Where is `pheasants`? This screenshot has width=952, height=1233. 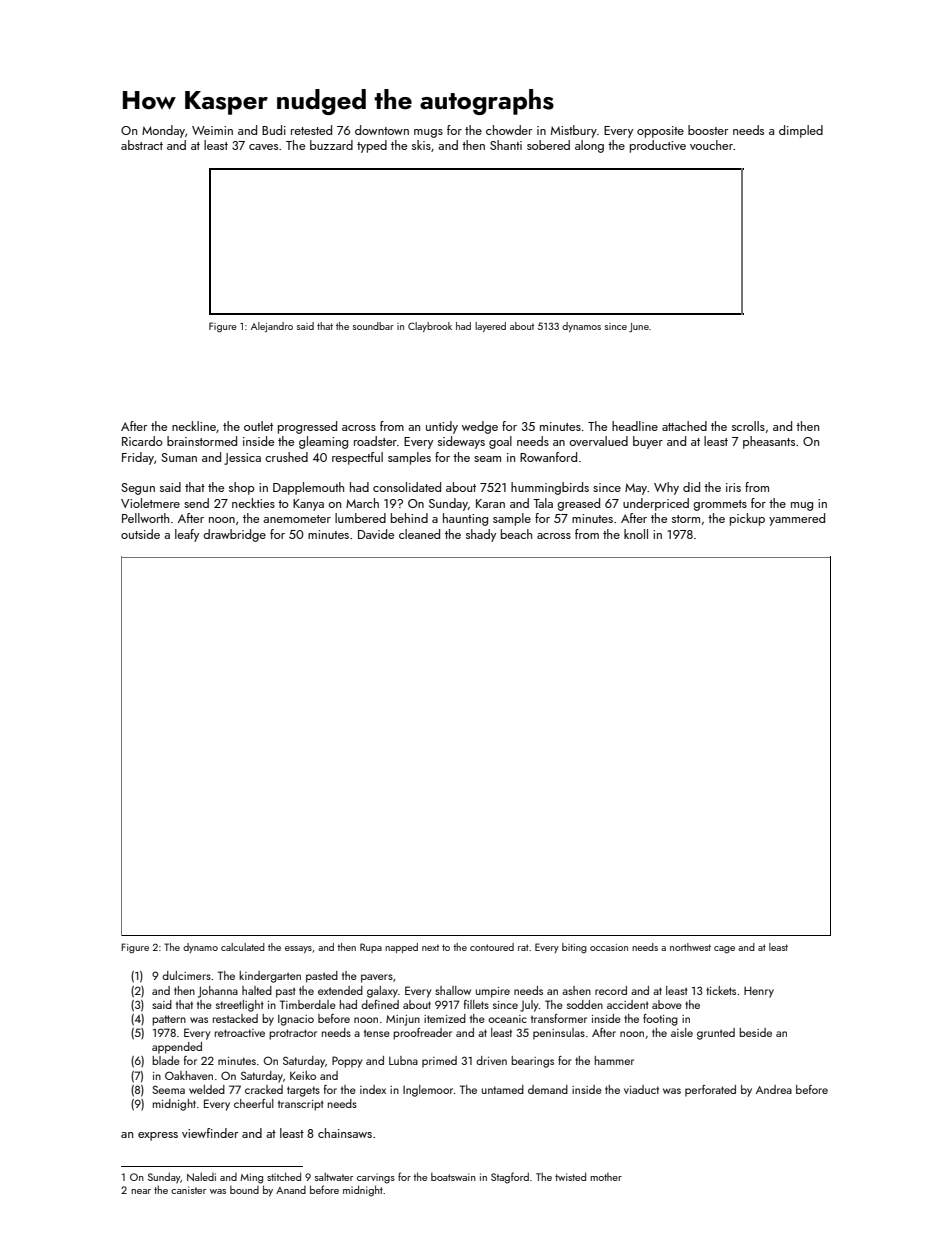 pheasants is located at coordinates (769, 442).
